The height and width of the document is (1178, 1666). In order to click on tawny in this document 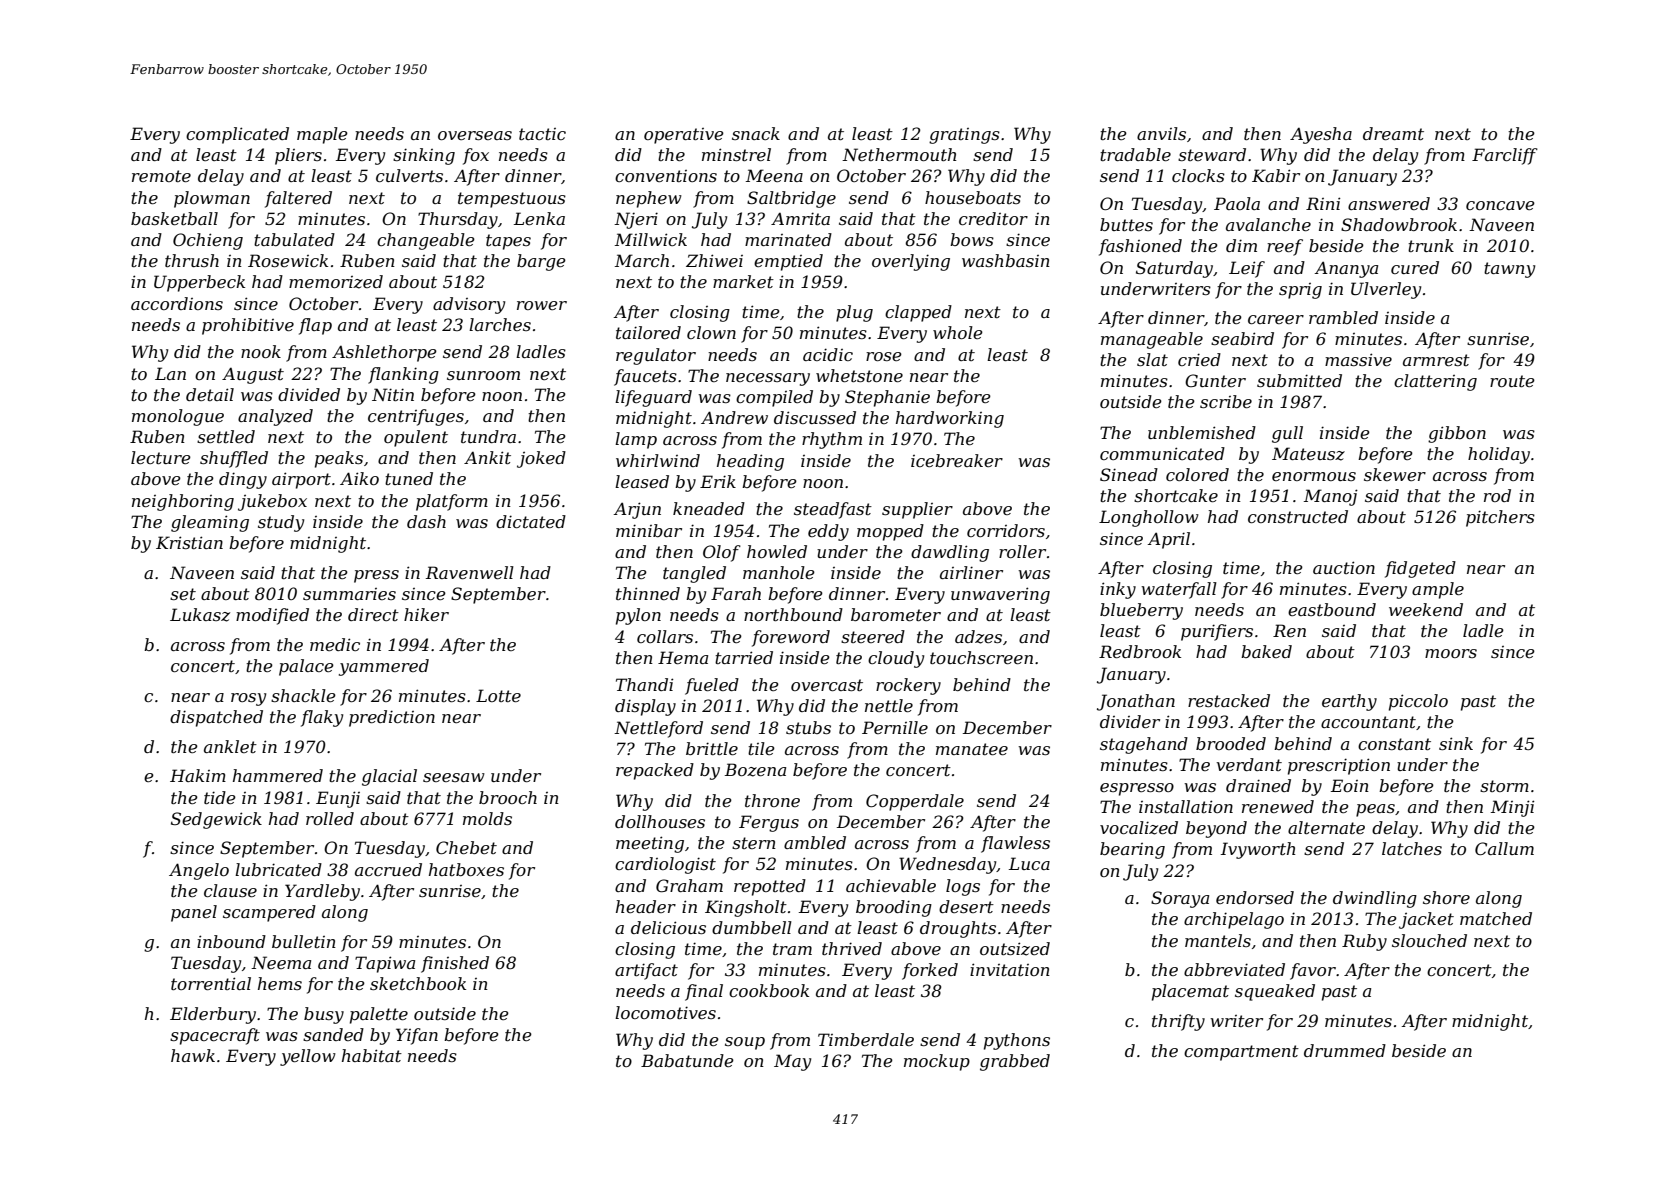, I will do `click(1509, 270)`.
